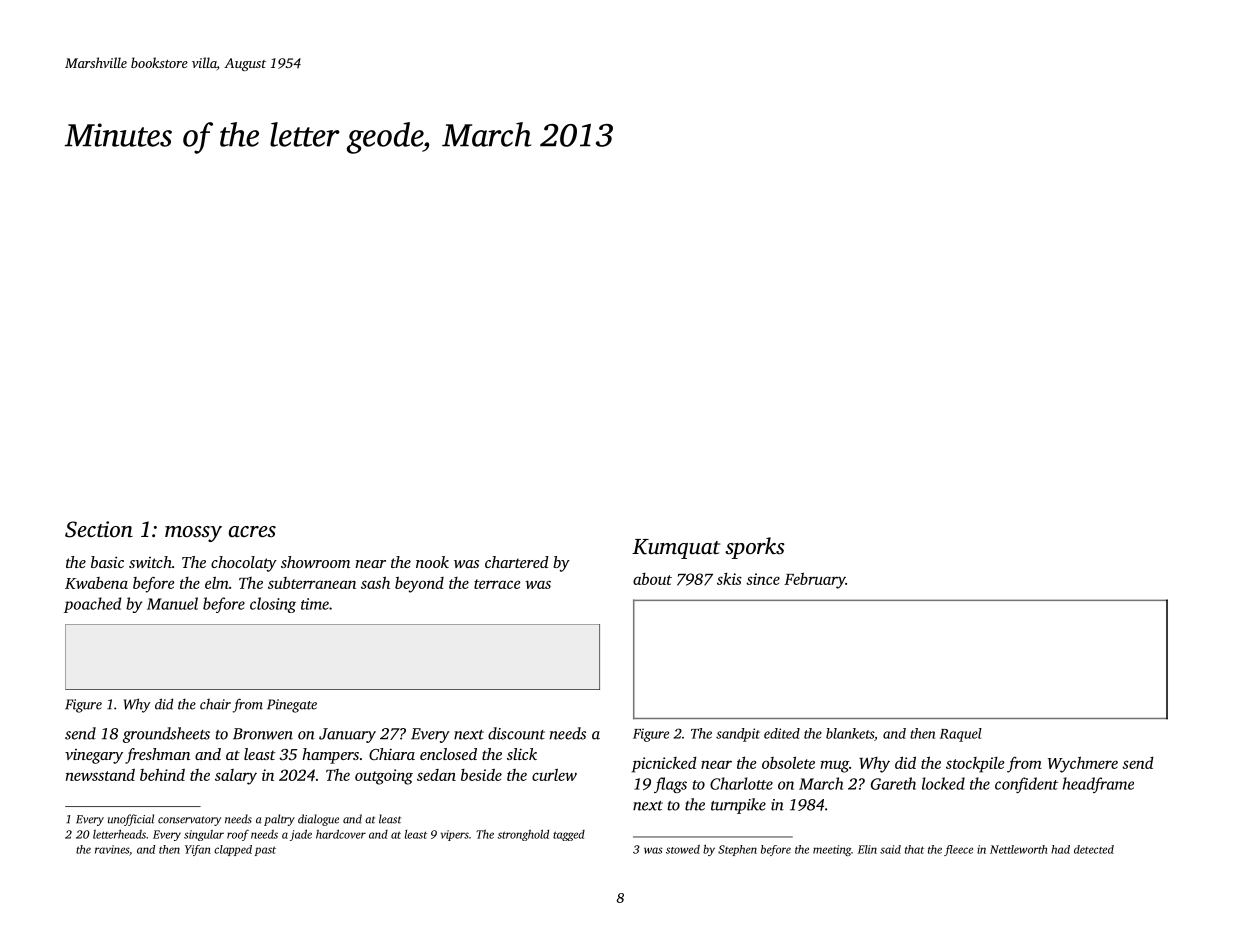  I want to click on Kumquat, so click(676, 549).
